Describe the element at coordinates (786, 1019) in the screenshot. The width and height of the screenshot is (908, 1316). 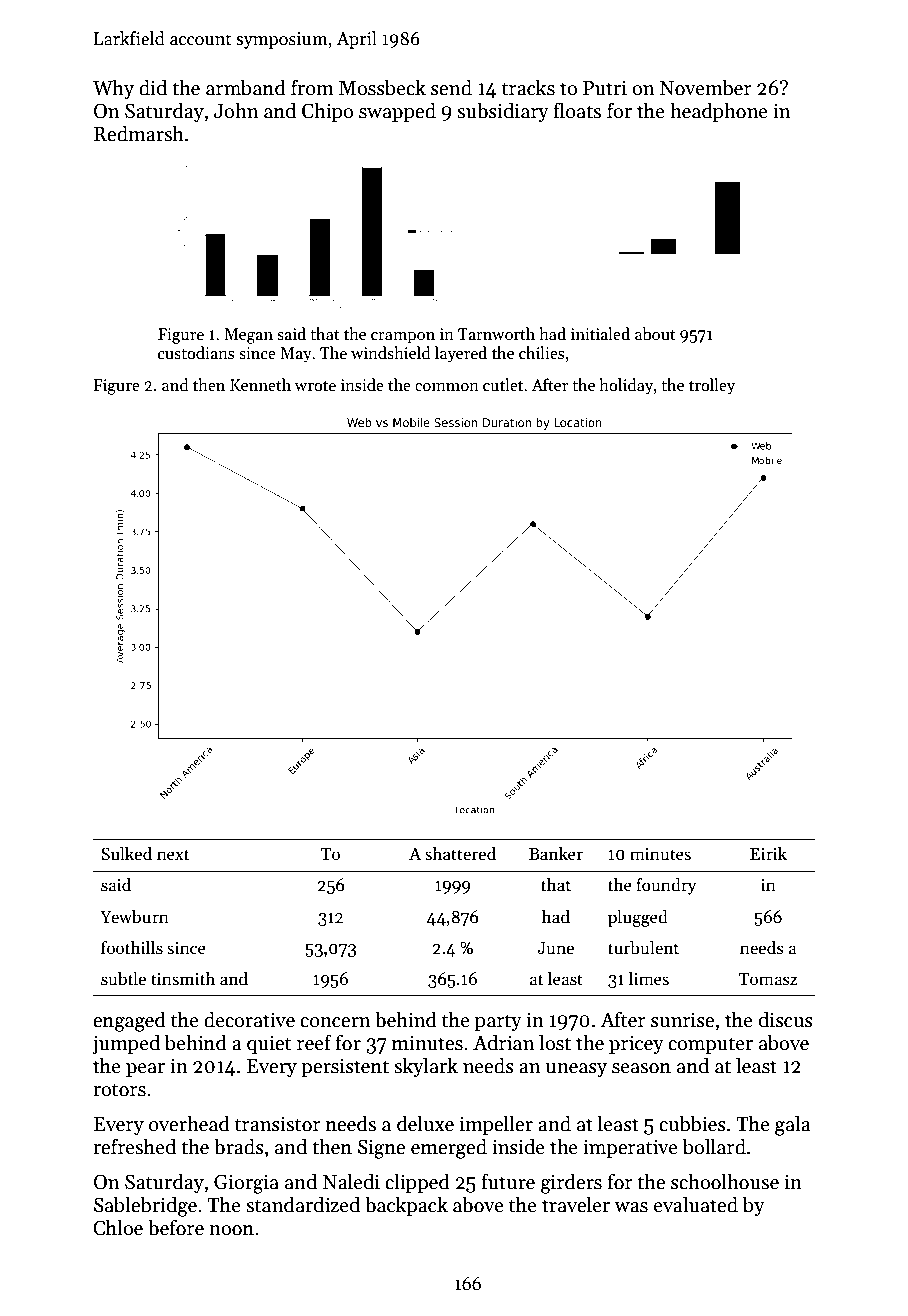
I see `discus` at that location.
